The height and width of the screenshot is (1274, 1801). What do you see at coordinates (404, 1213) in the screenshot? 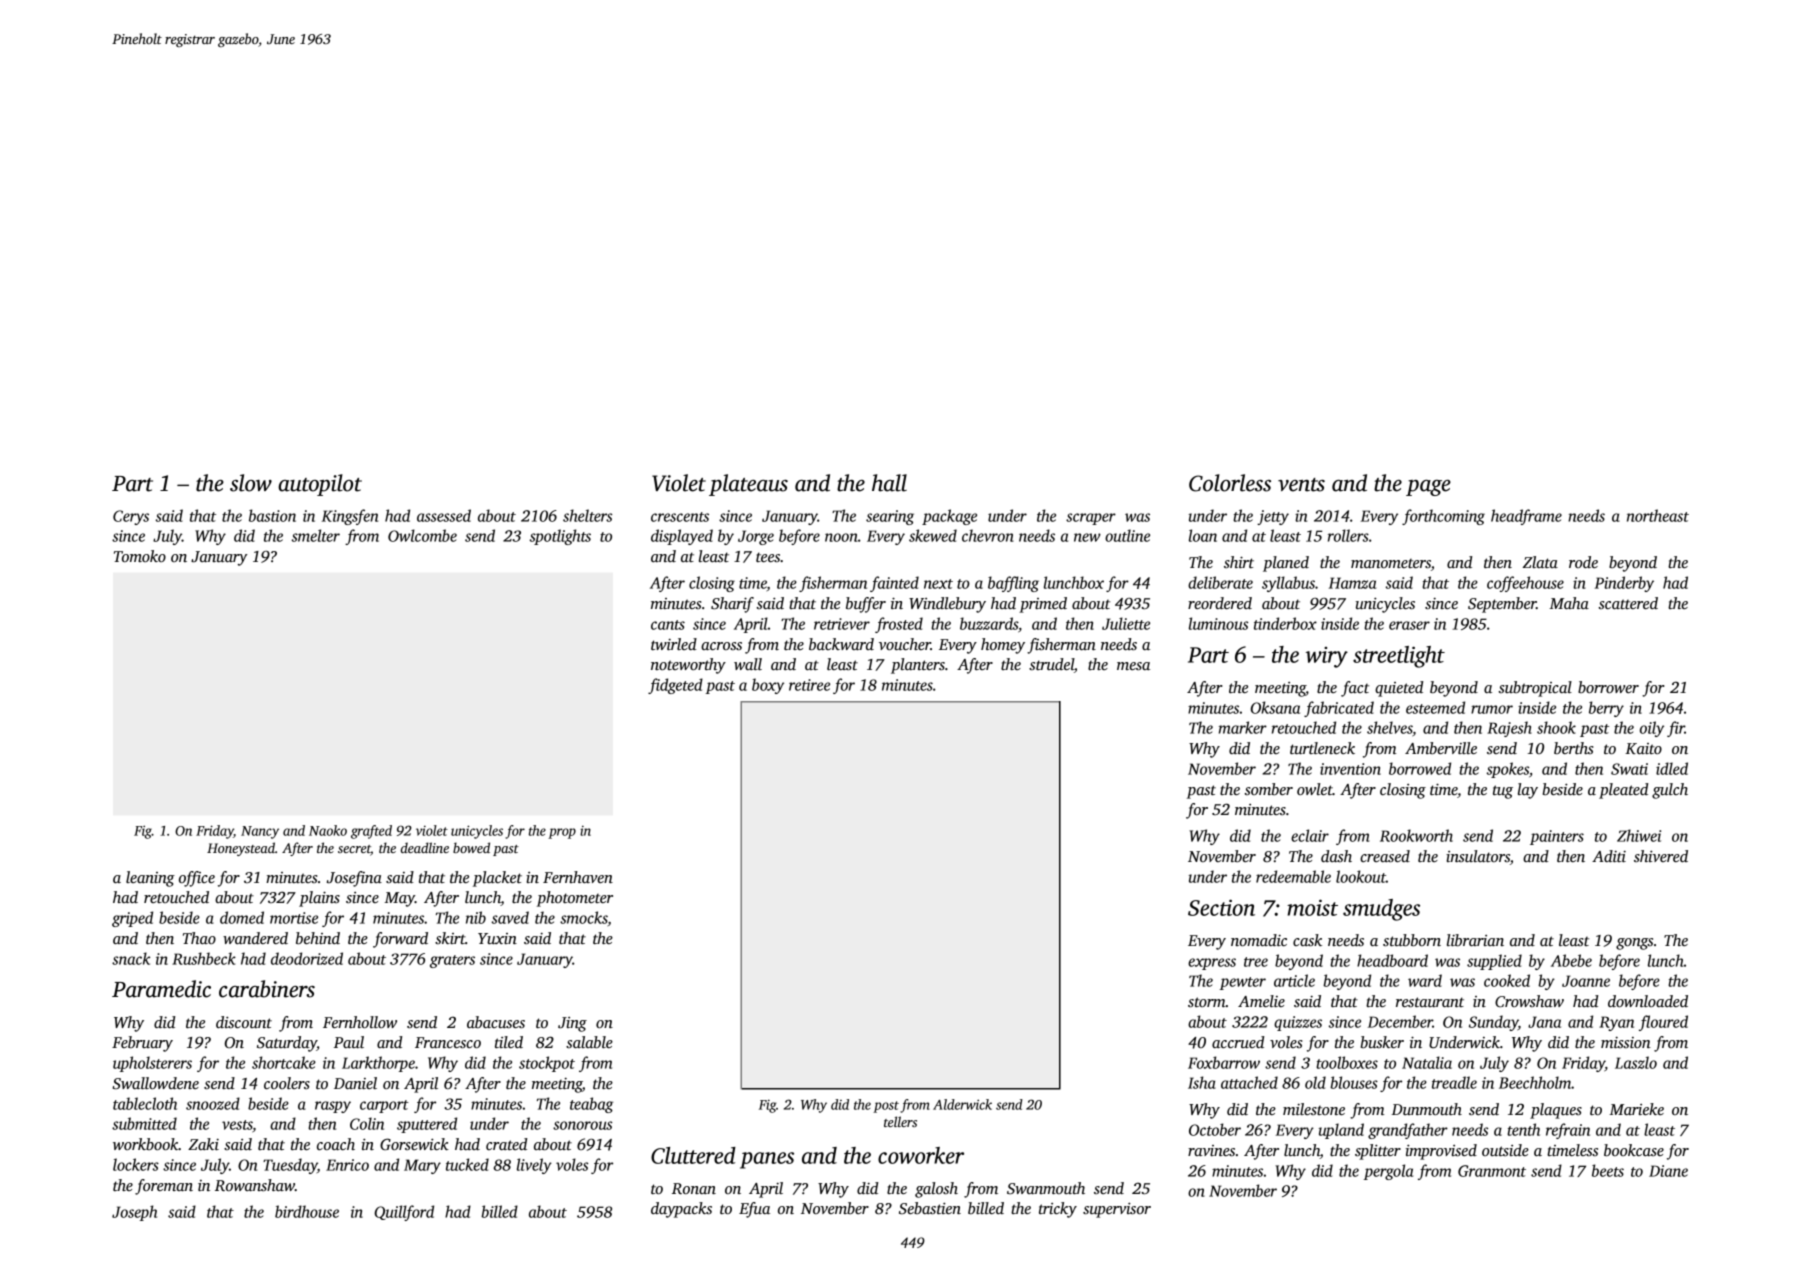
I see `Quillford` at bounding box center [404, 1213].
